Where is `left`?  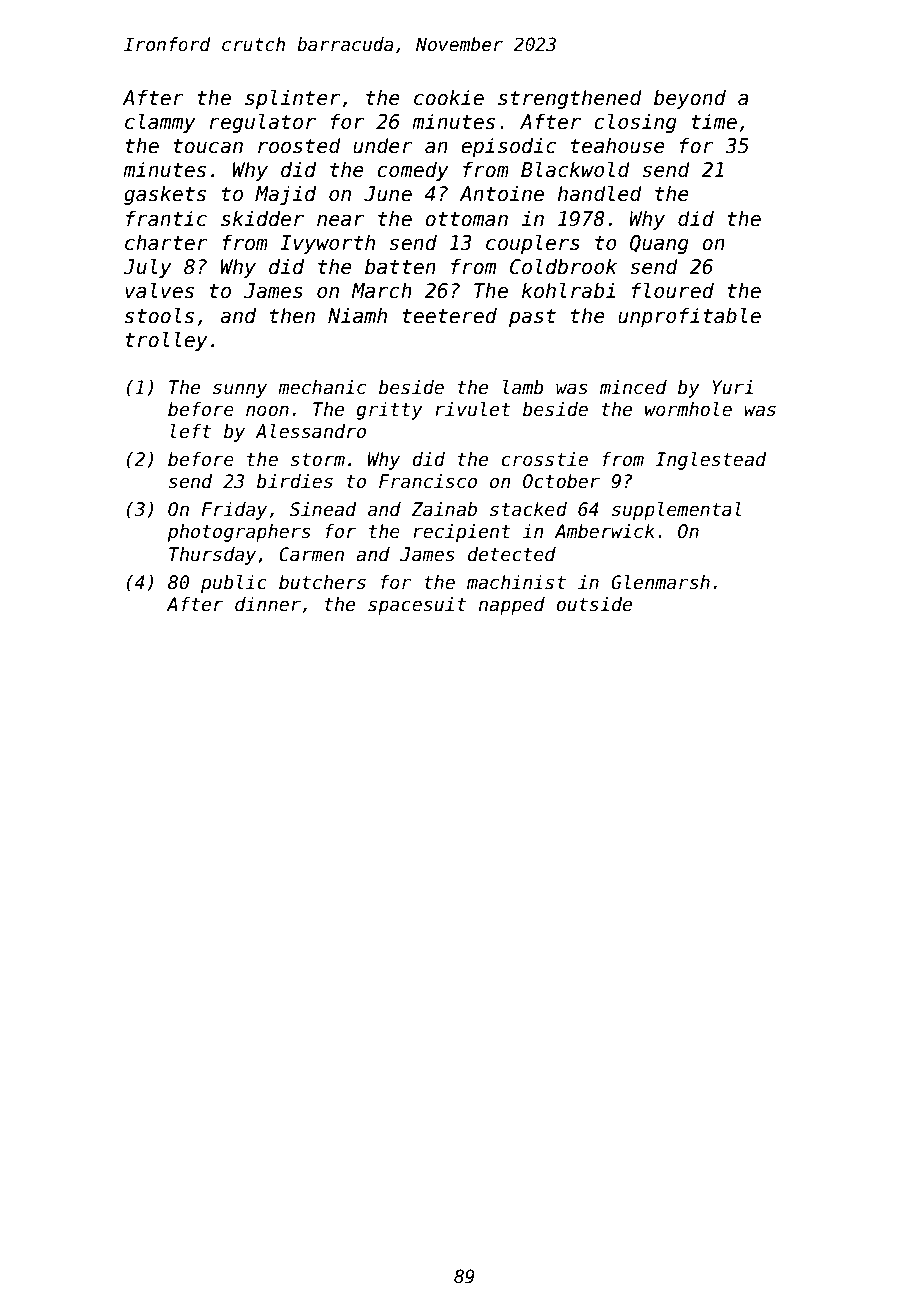
left is located at coordinates (190, 431).
